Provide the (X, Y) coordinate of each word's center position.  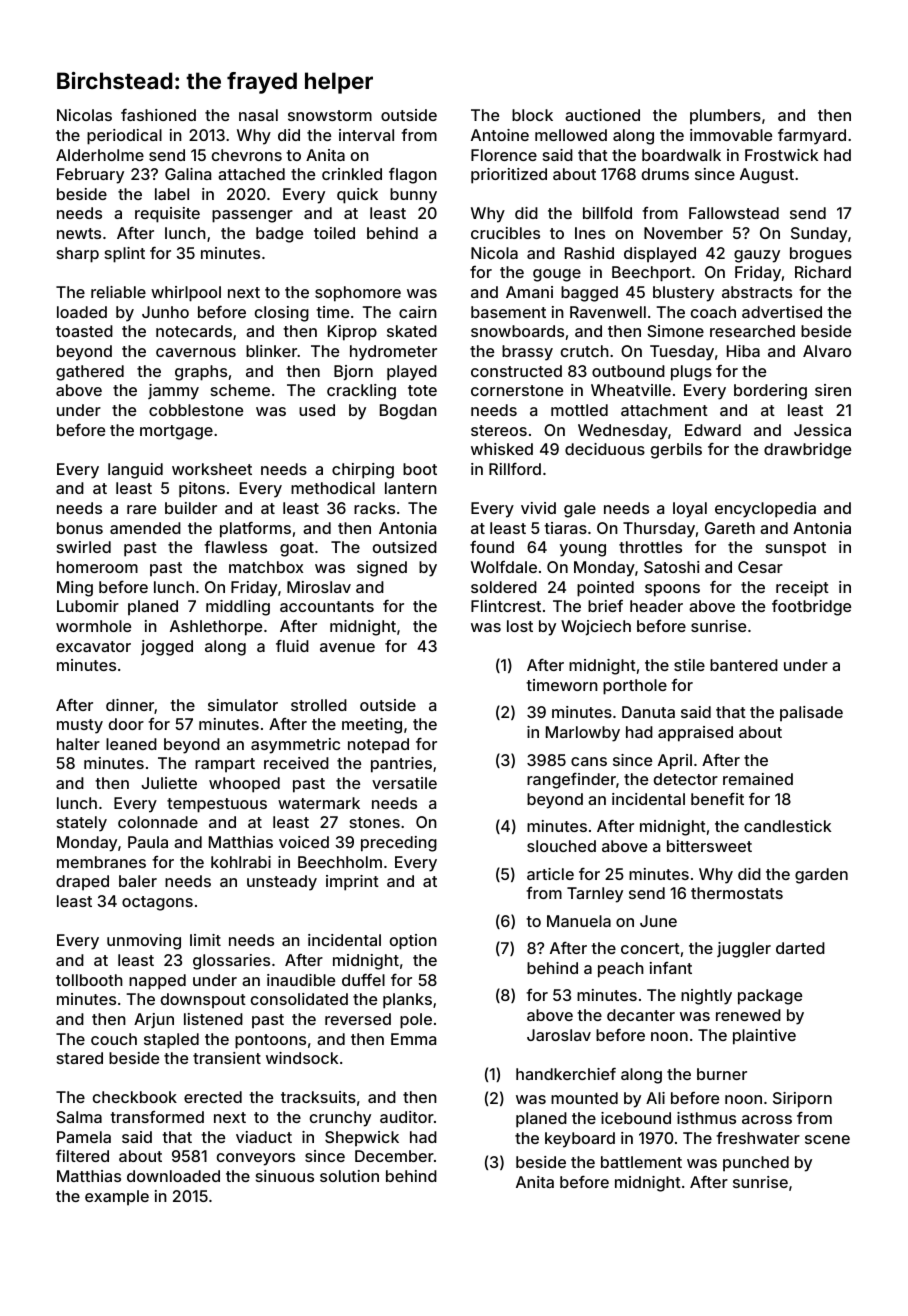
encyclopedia (765, 510)
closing (282, 314)
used (317, 410)
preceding (399, 844)
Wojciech (596, 628)
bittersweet (709, 846)
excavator (93, 646)
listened (213, 1019)
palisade (811, 714)
